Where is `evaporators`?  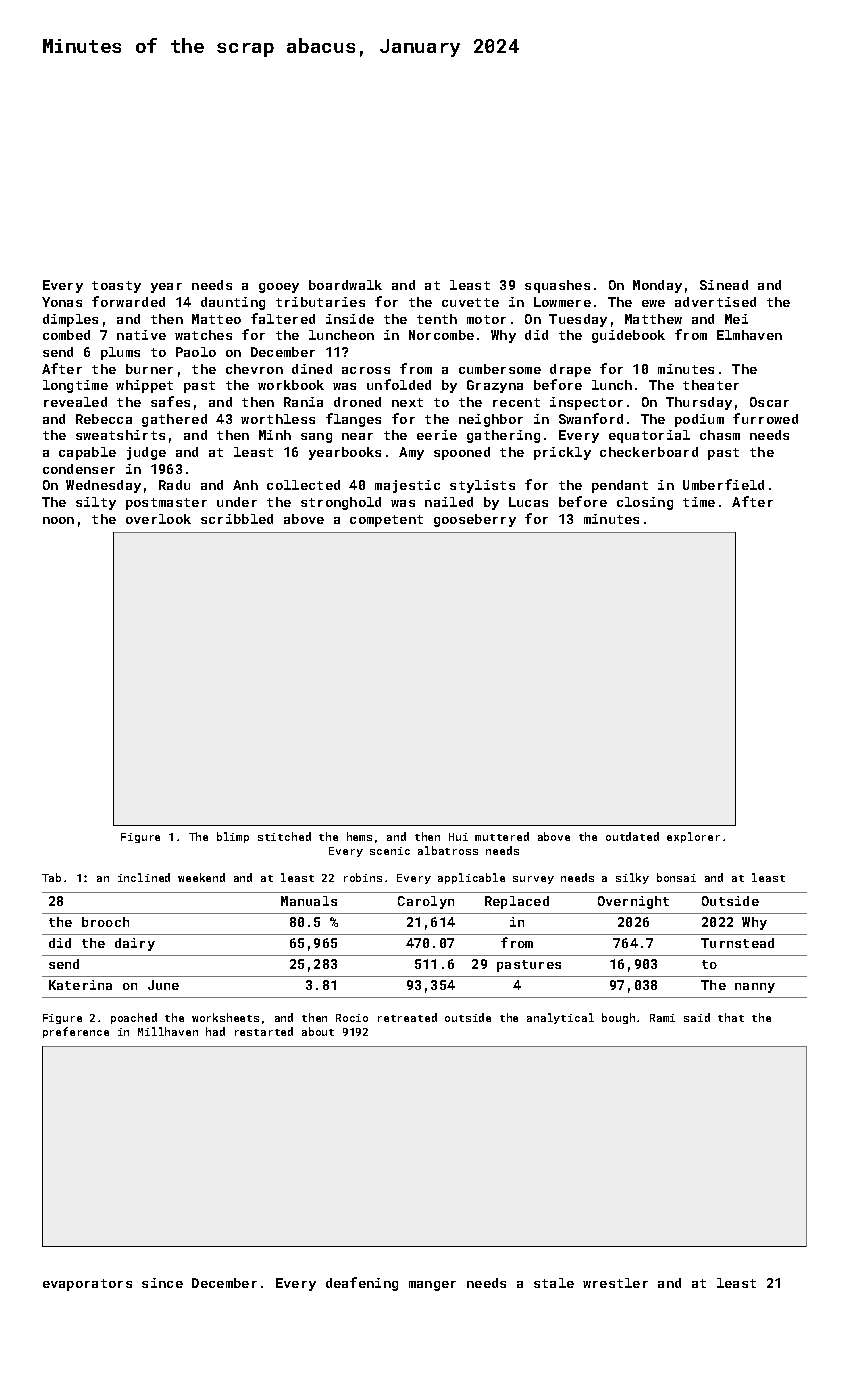 evaporators is located at coordinates (87, 1285).
